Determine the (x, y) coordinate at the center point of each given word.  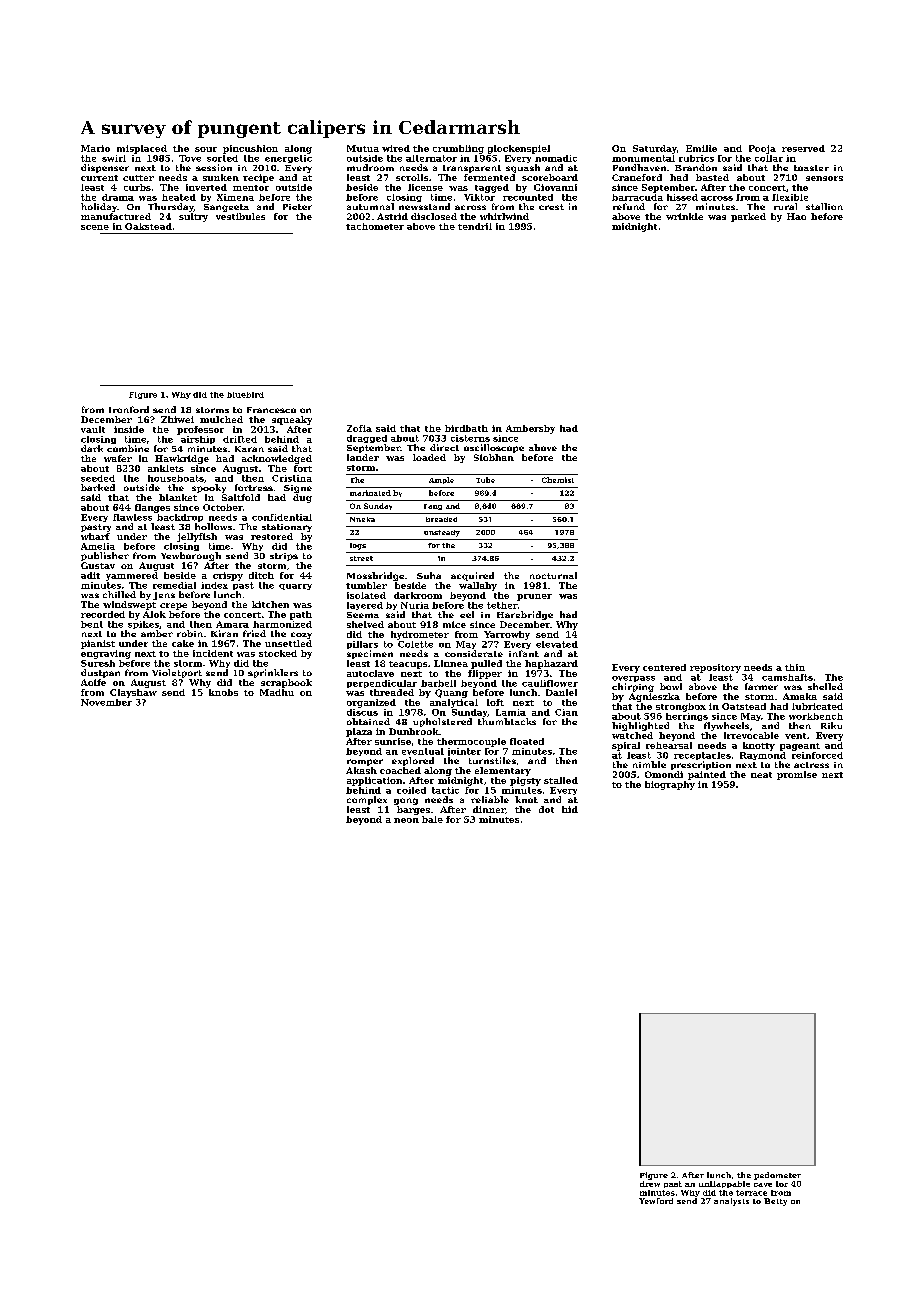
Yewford (656, 1201)
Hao (796, 216)
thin (795, 667)
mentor (251, 188)
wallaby (478, 586)
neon (406, 820)
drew (650, 1184)
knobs (223, 692)
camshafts (787, 677)
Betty (775, 1202)
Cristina (292, 478)
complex (367, 800)
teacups (408, 665)
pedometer (777, 1176)
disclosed (434, 216)
